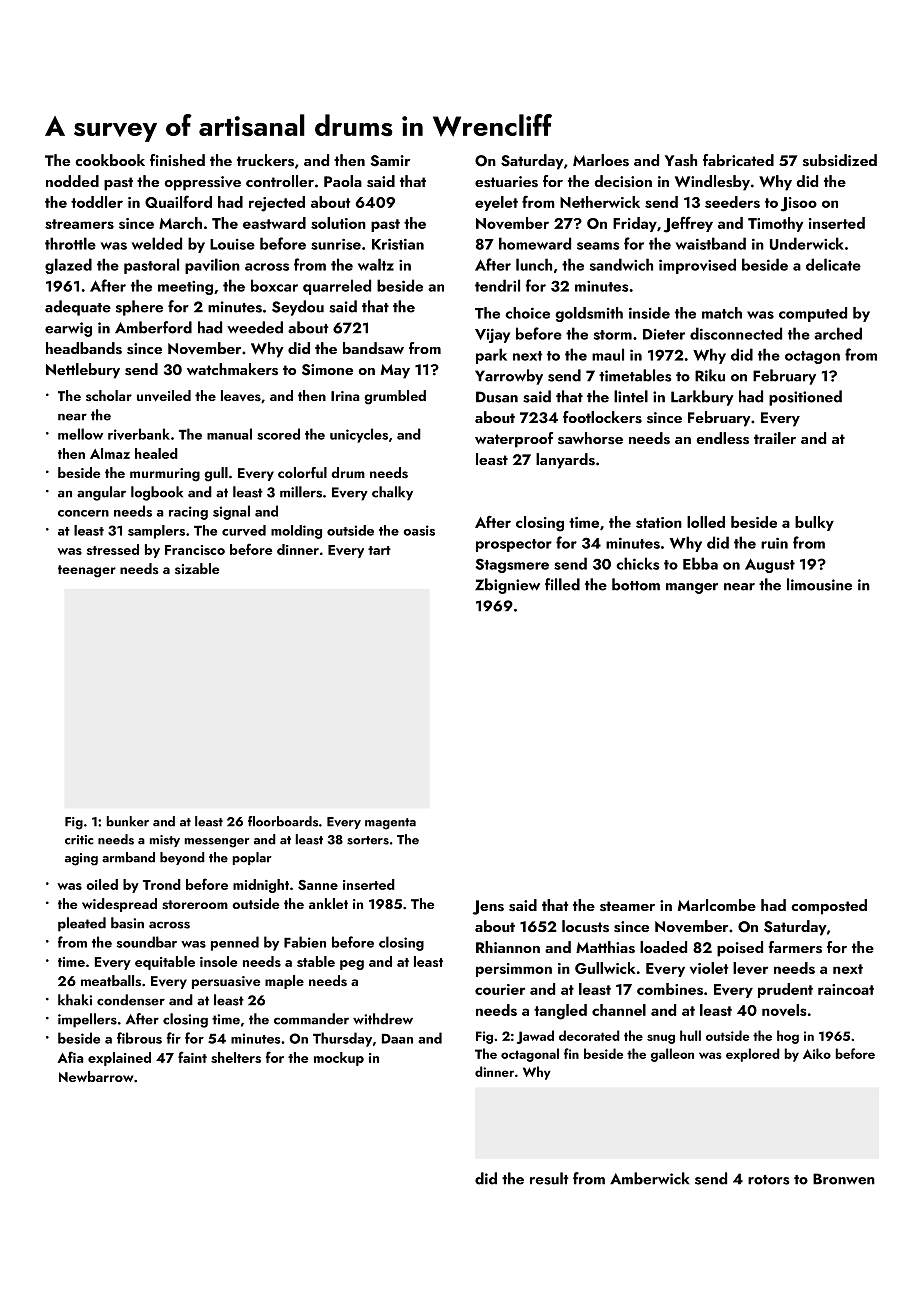 This screenshot has height=1308, width=924. What do you see at coordinates (650, 1178) in the screenshot?
I see `Amberwick` at bounding box center [650, 1178].
